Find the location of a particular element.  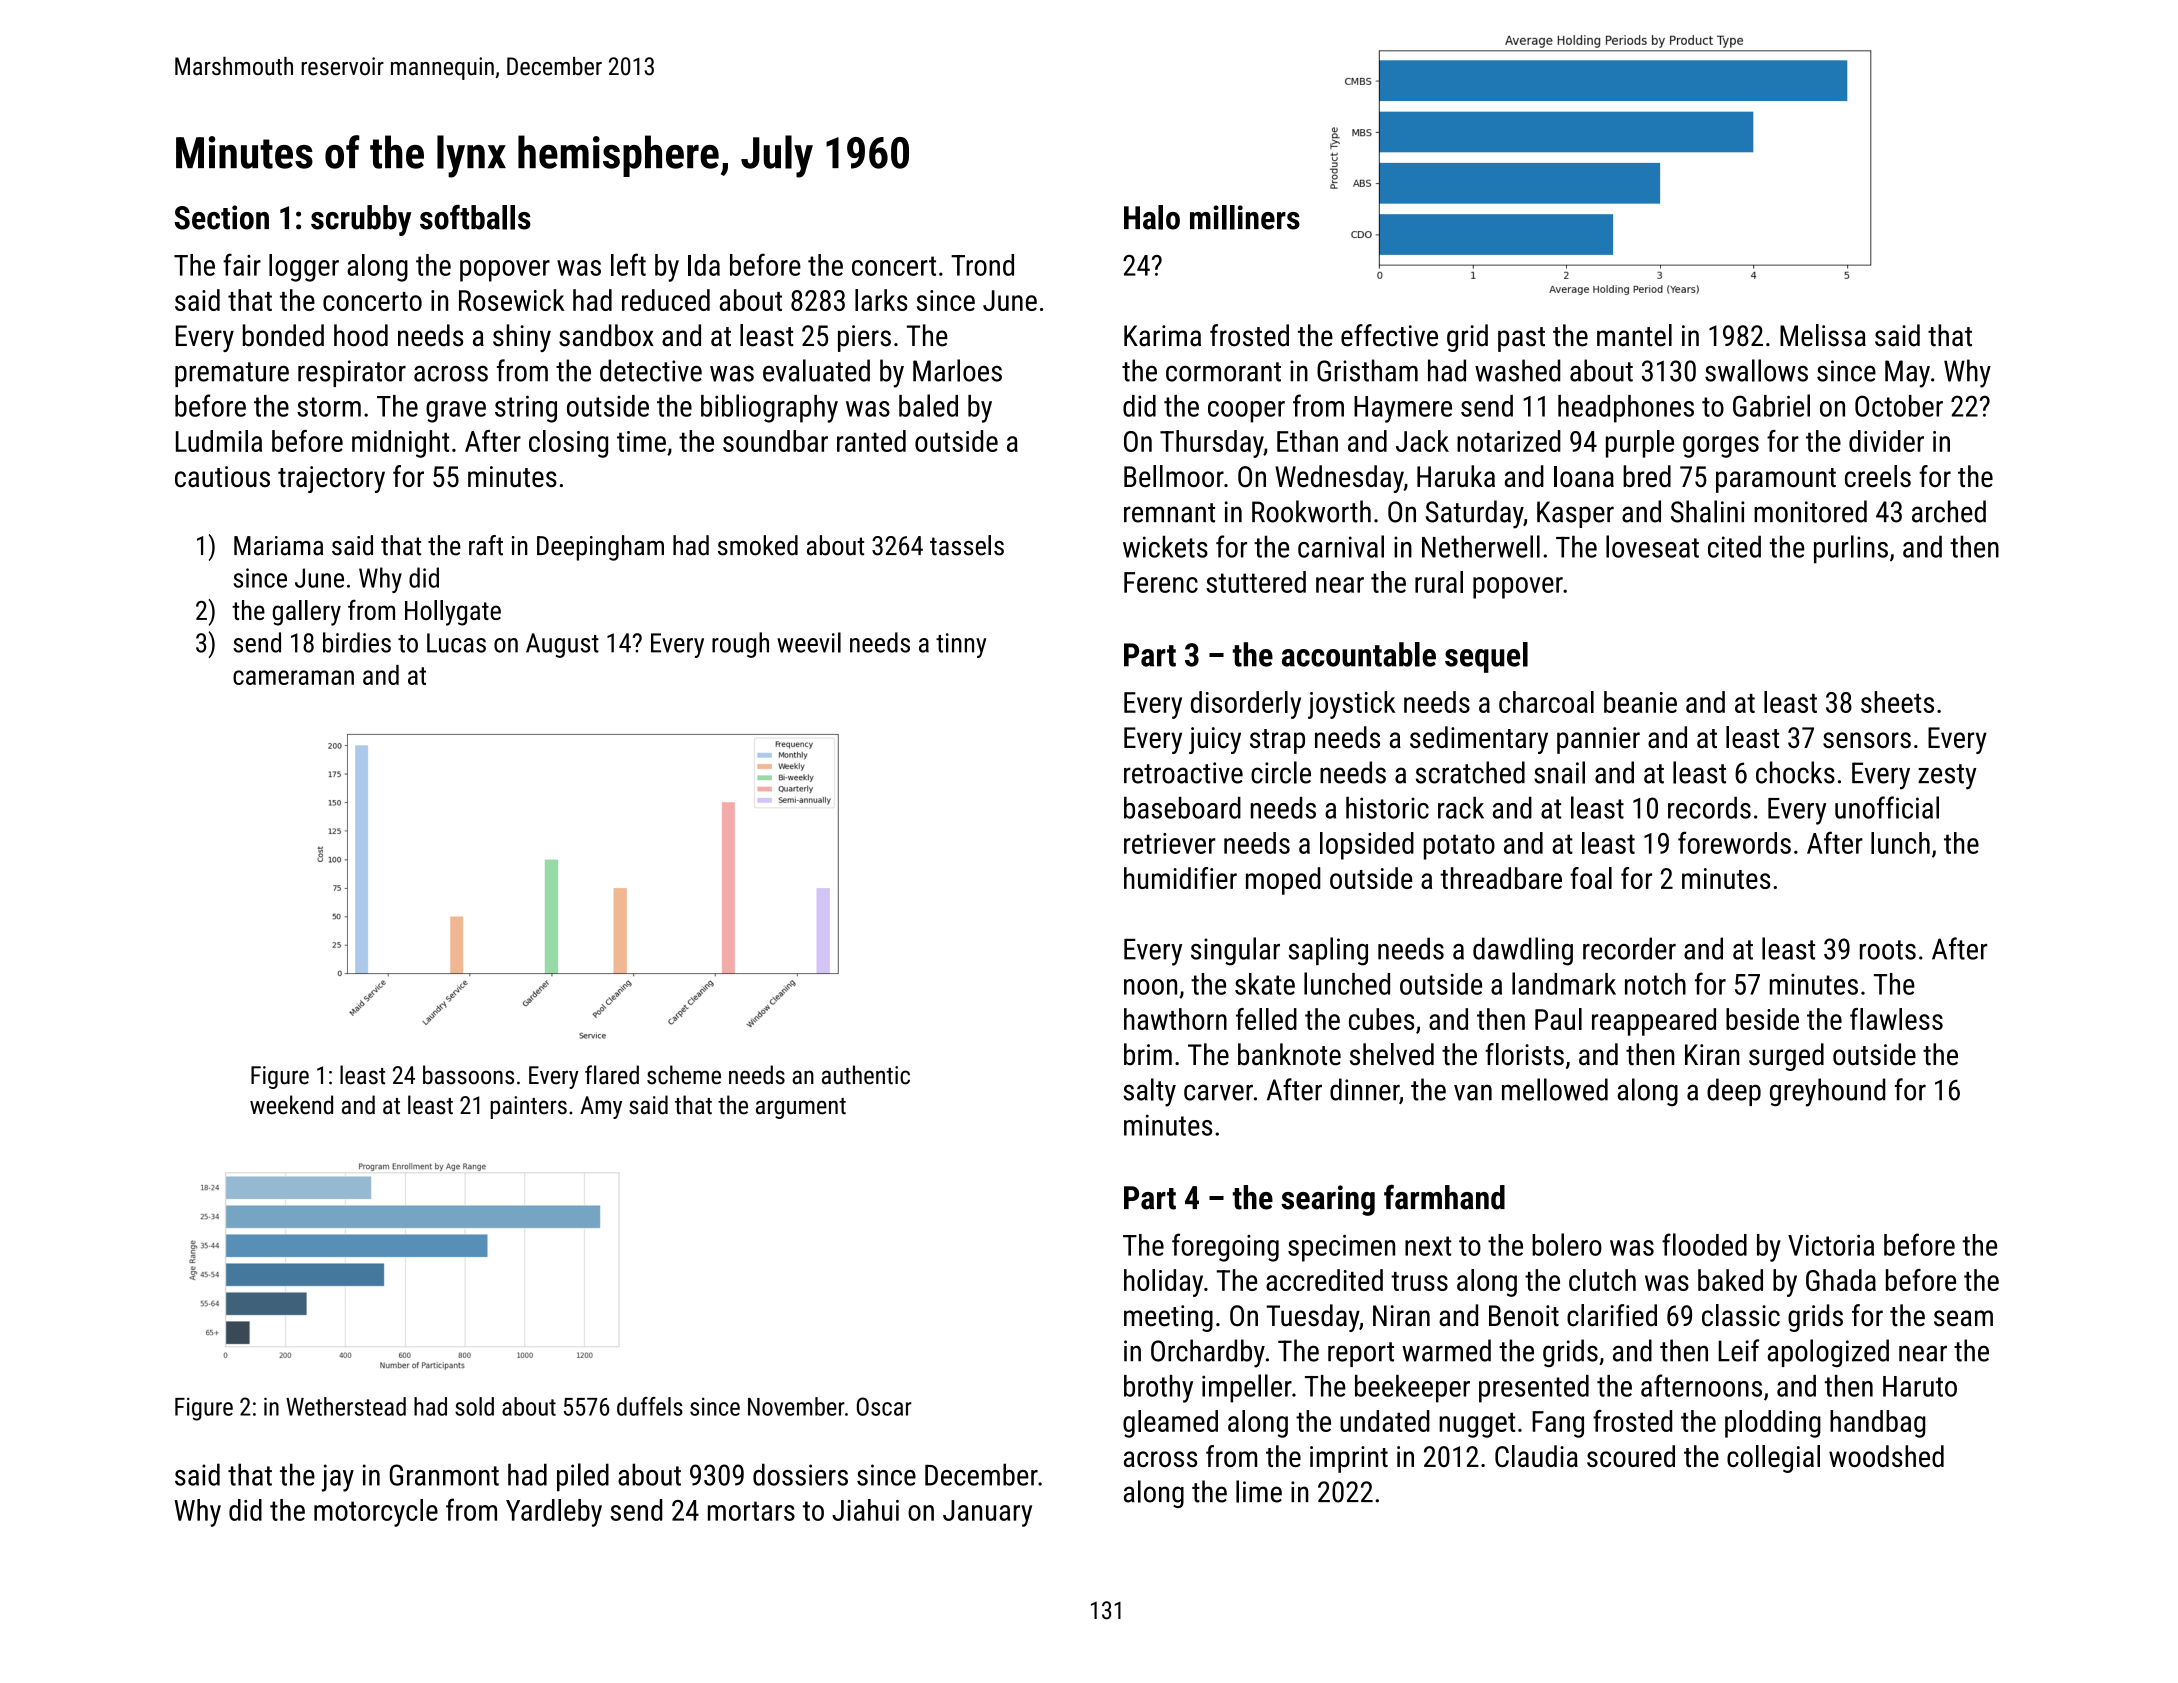

salty is located at coordinates (1149, 1092).
